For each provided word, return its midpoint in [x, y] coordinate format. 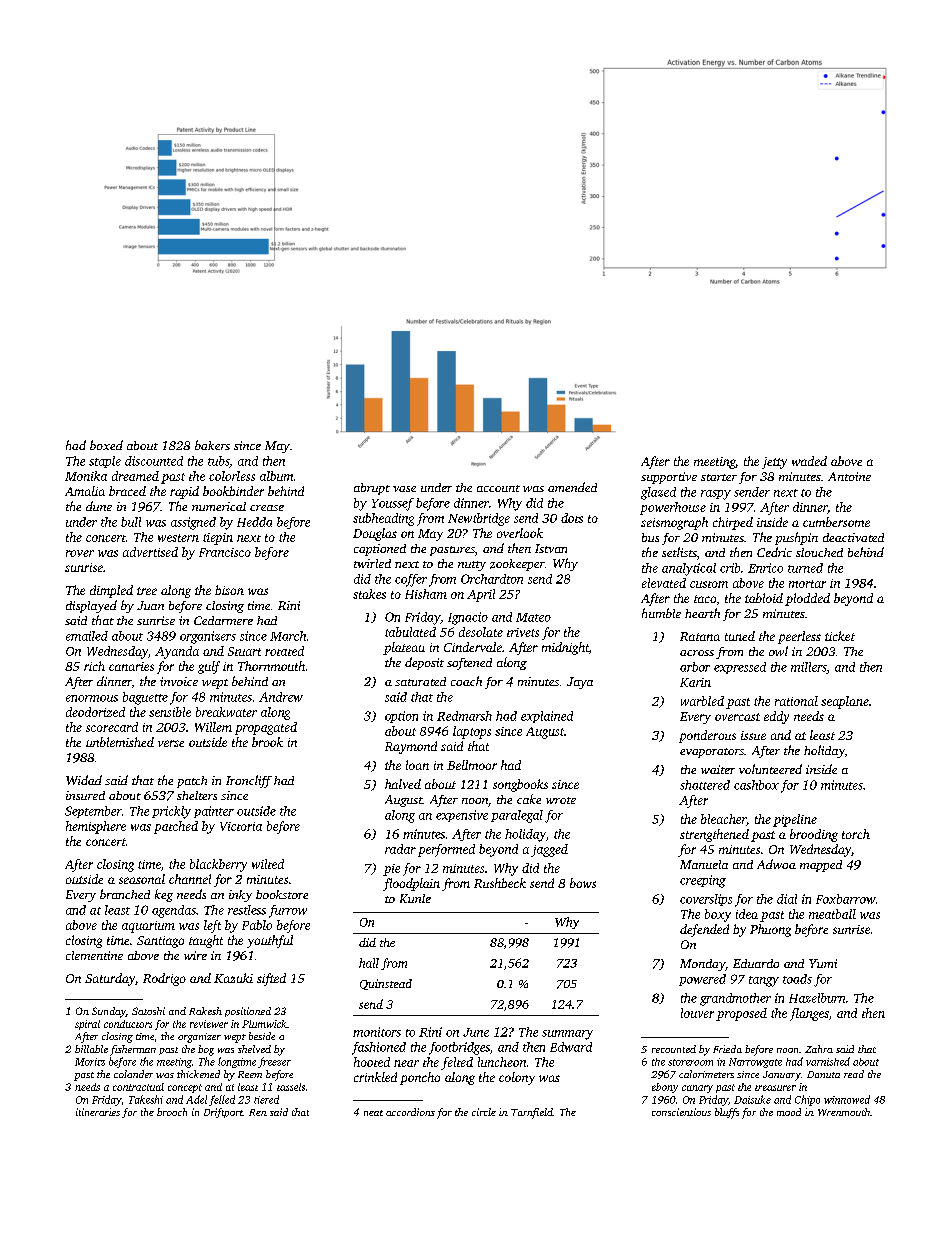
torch [856, 834]
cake [529, 799]
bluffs [727, 1113]
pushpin [796, 538]
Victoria [241, 826]
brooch [172, 1112]
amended [572, 487]
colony [517, 1078]
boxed [106, 445]
